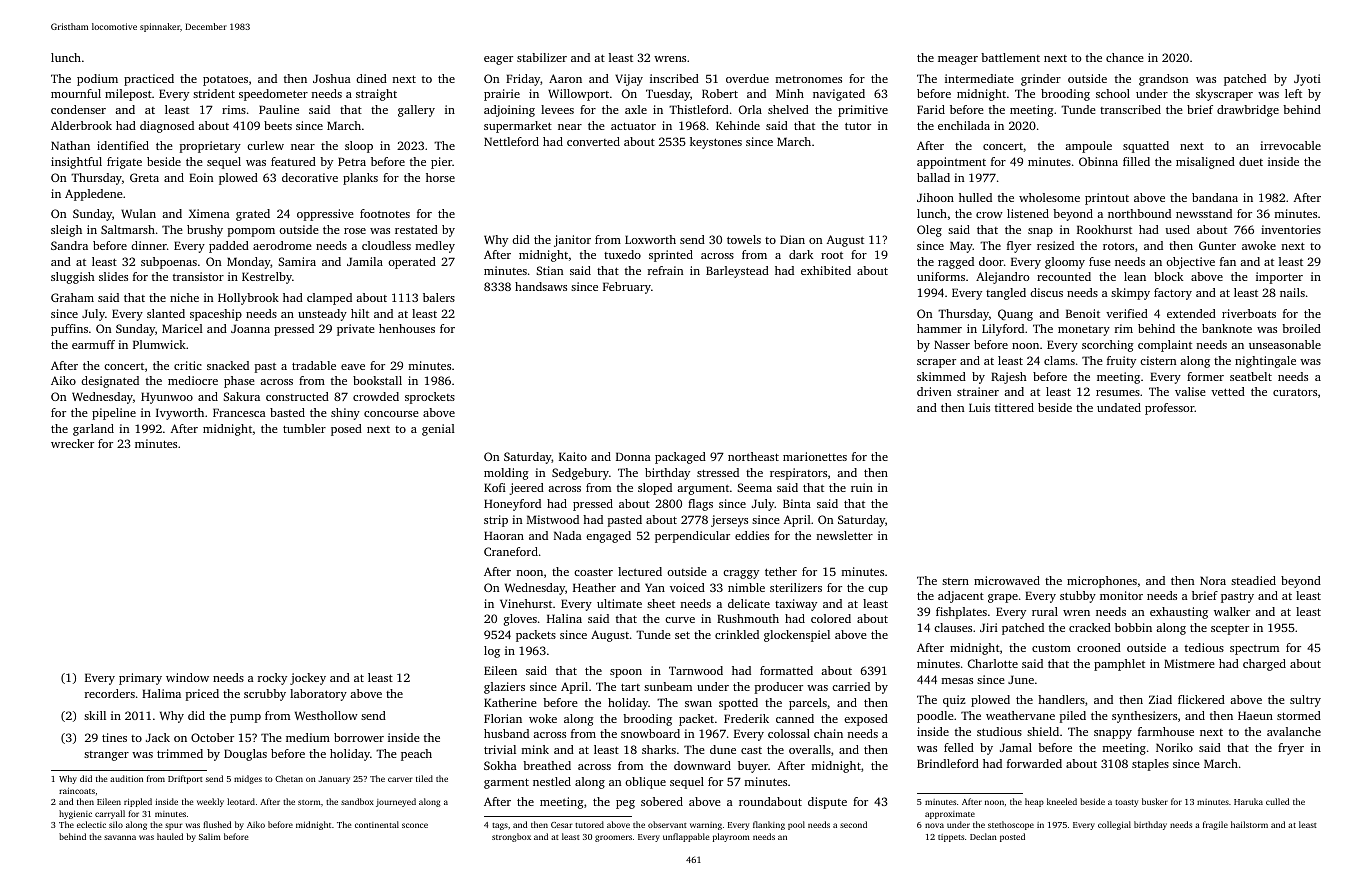  What do you see at coordinates (1264, 665) in the screenshot?
I see `charged` at bounding box center [1264, 665].
